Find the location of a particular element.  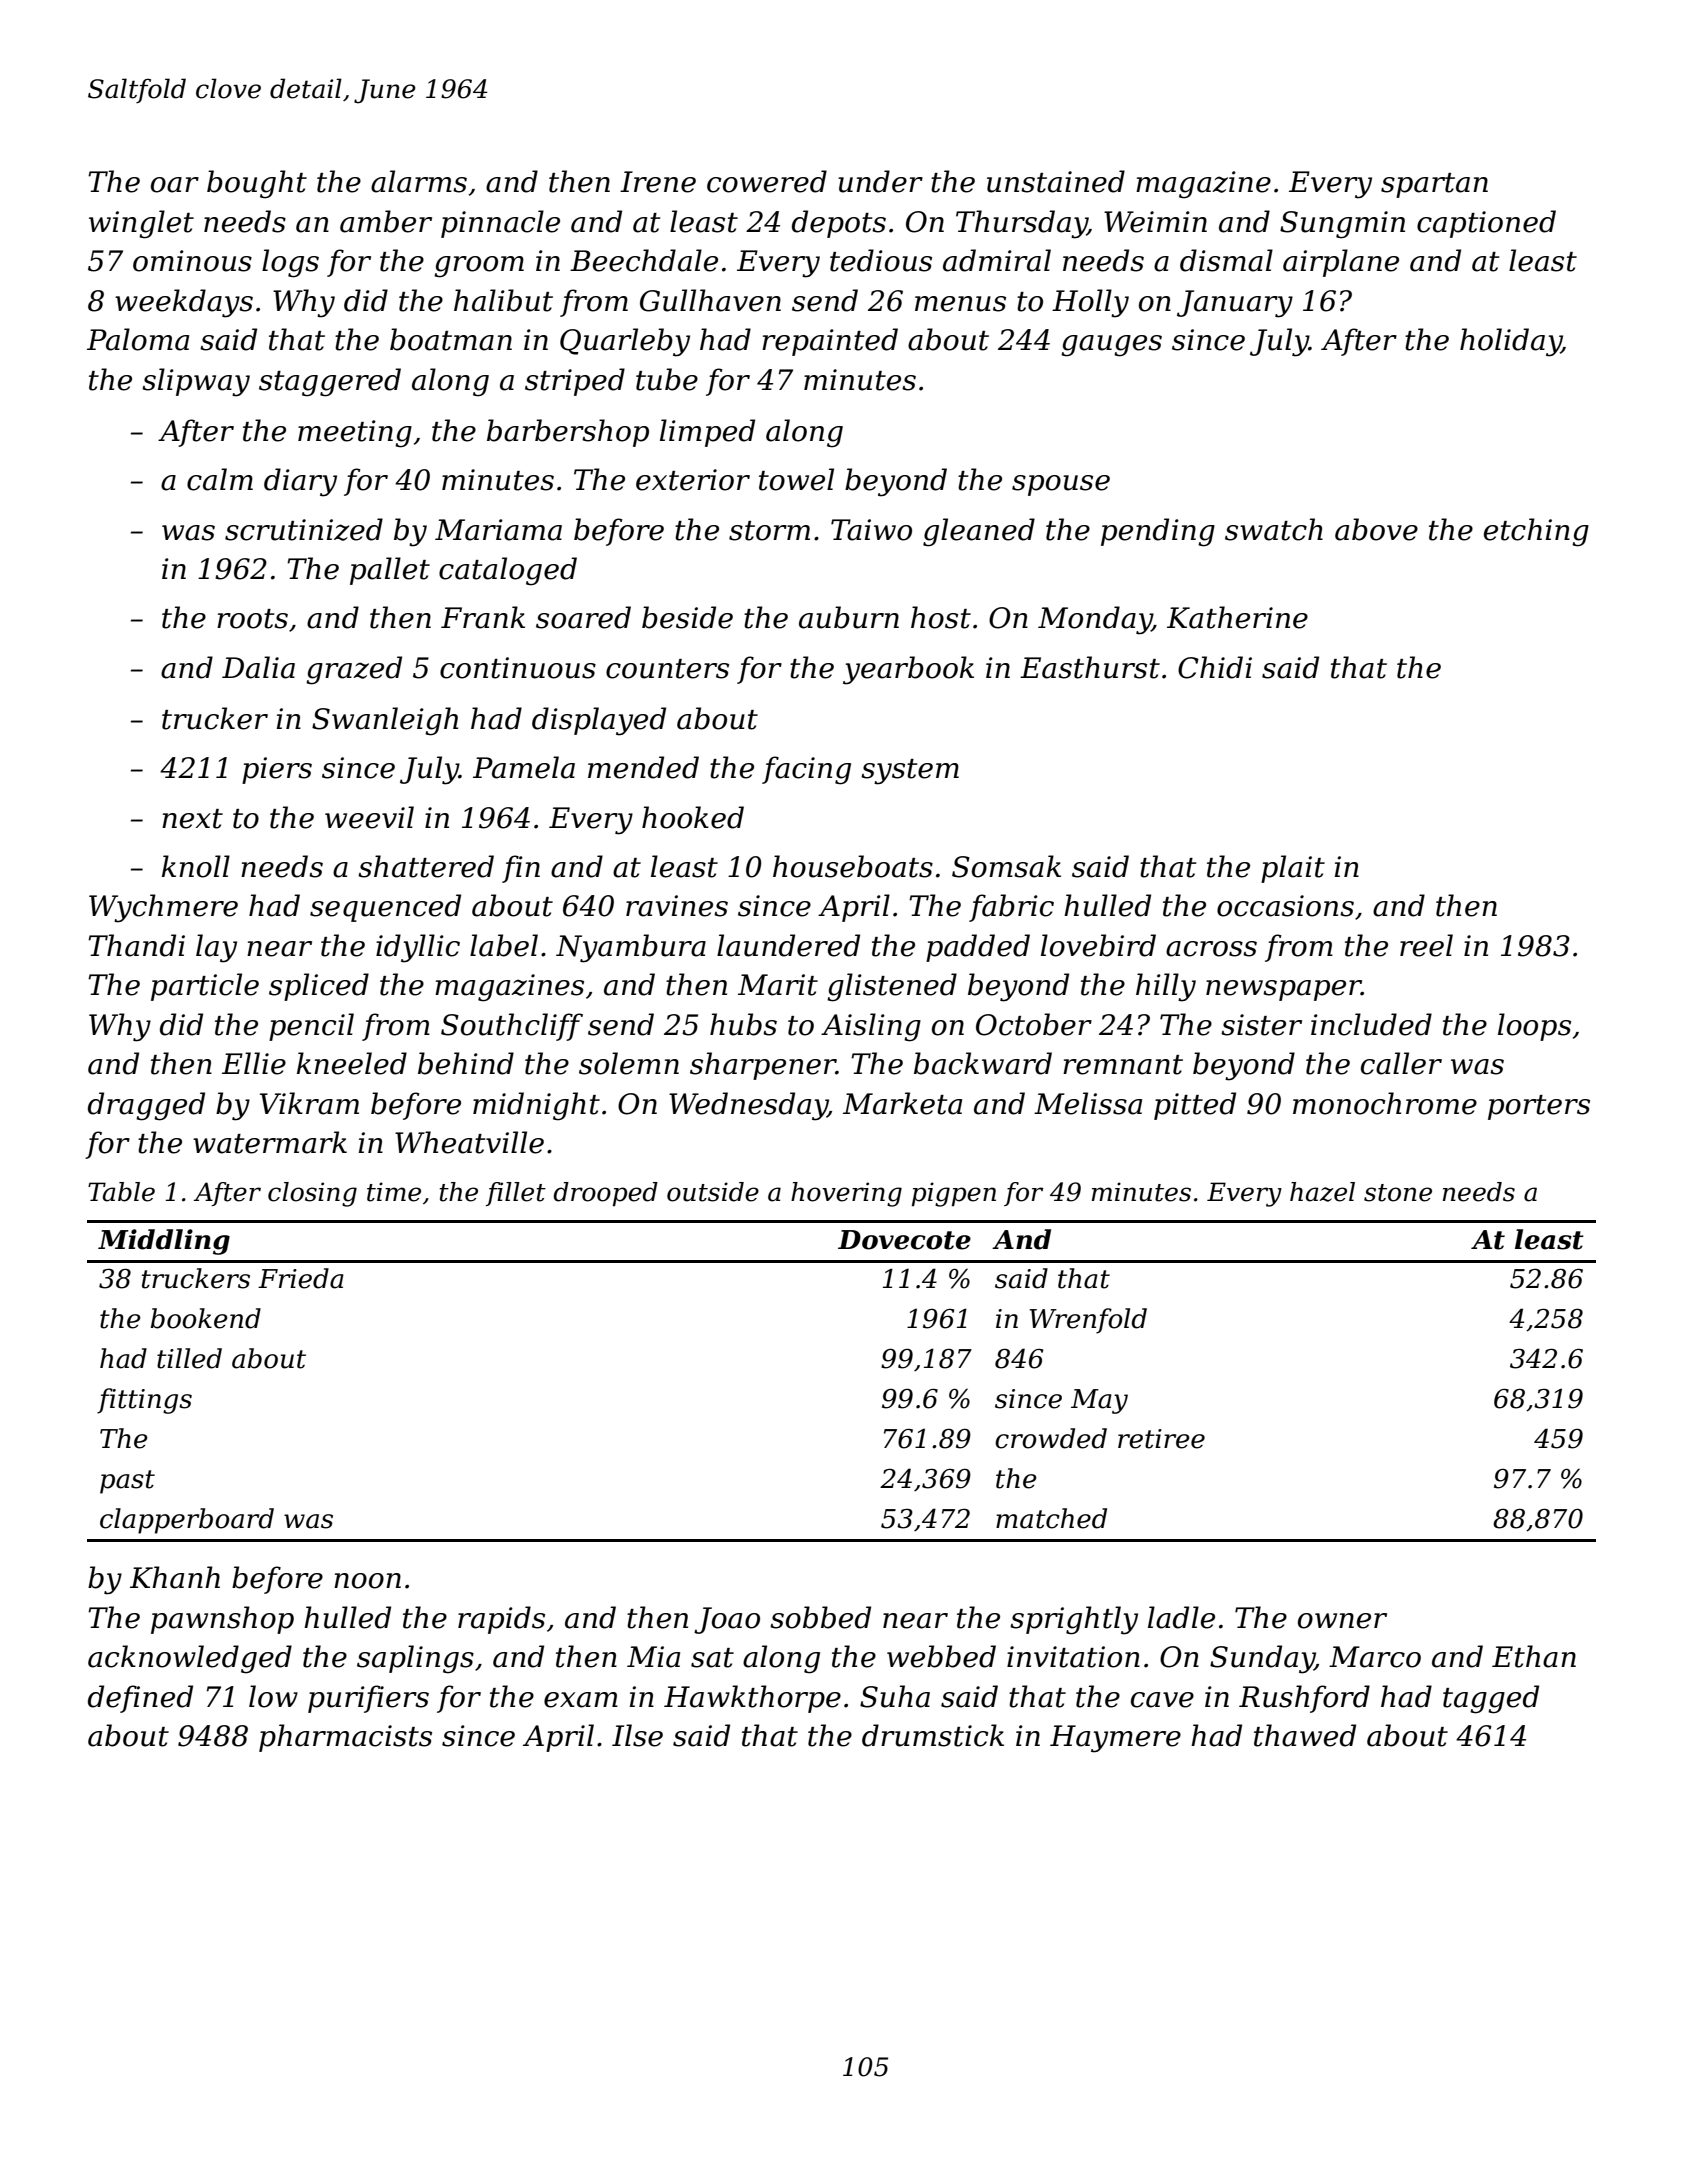

Ilse is located at coordinates (637, 1735).
